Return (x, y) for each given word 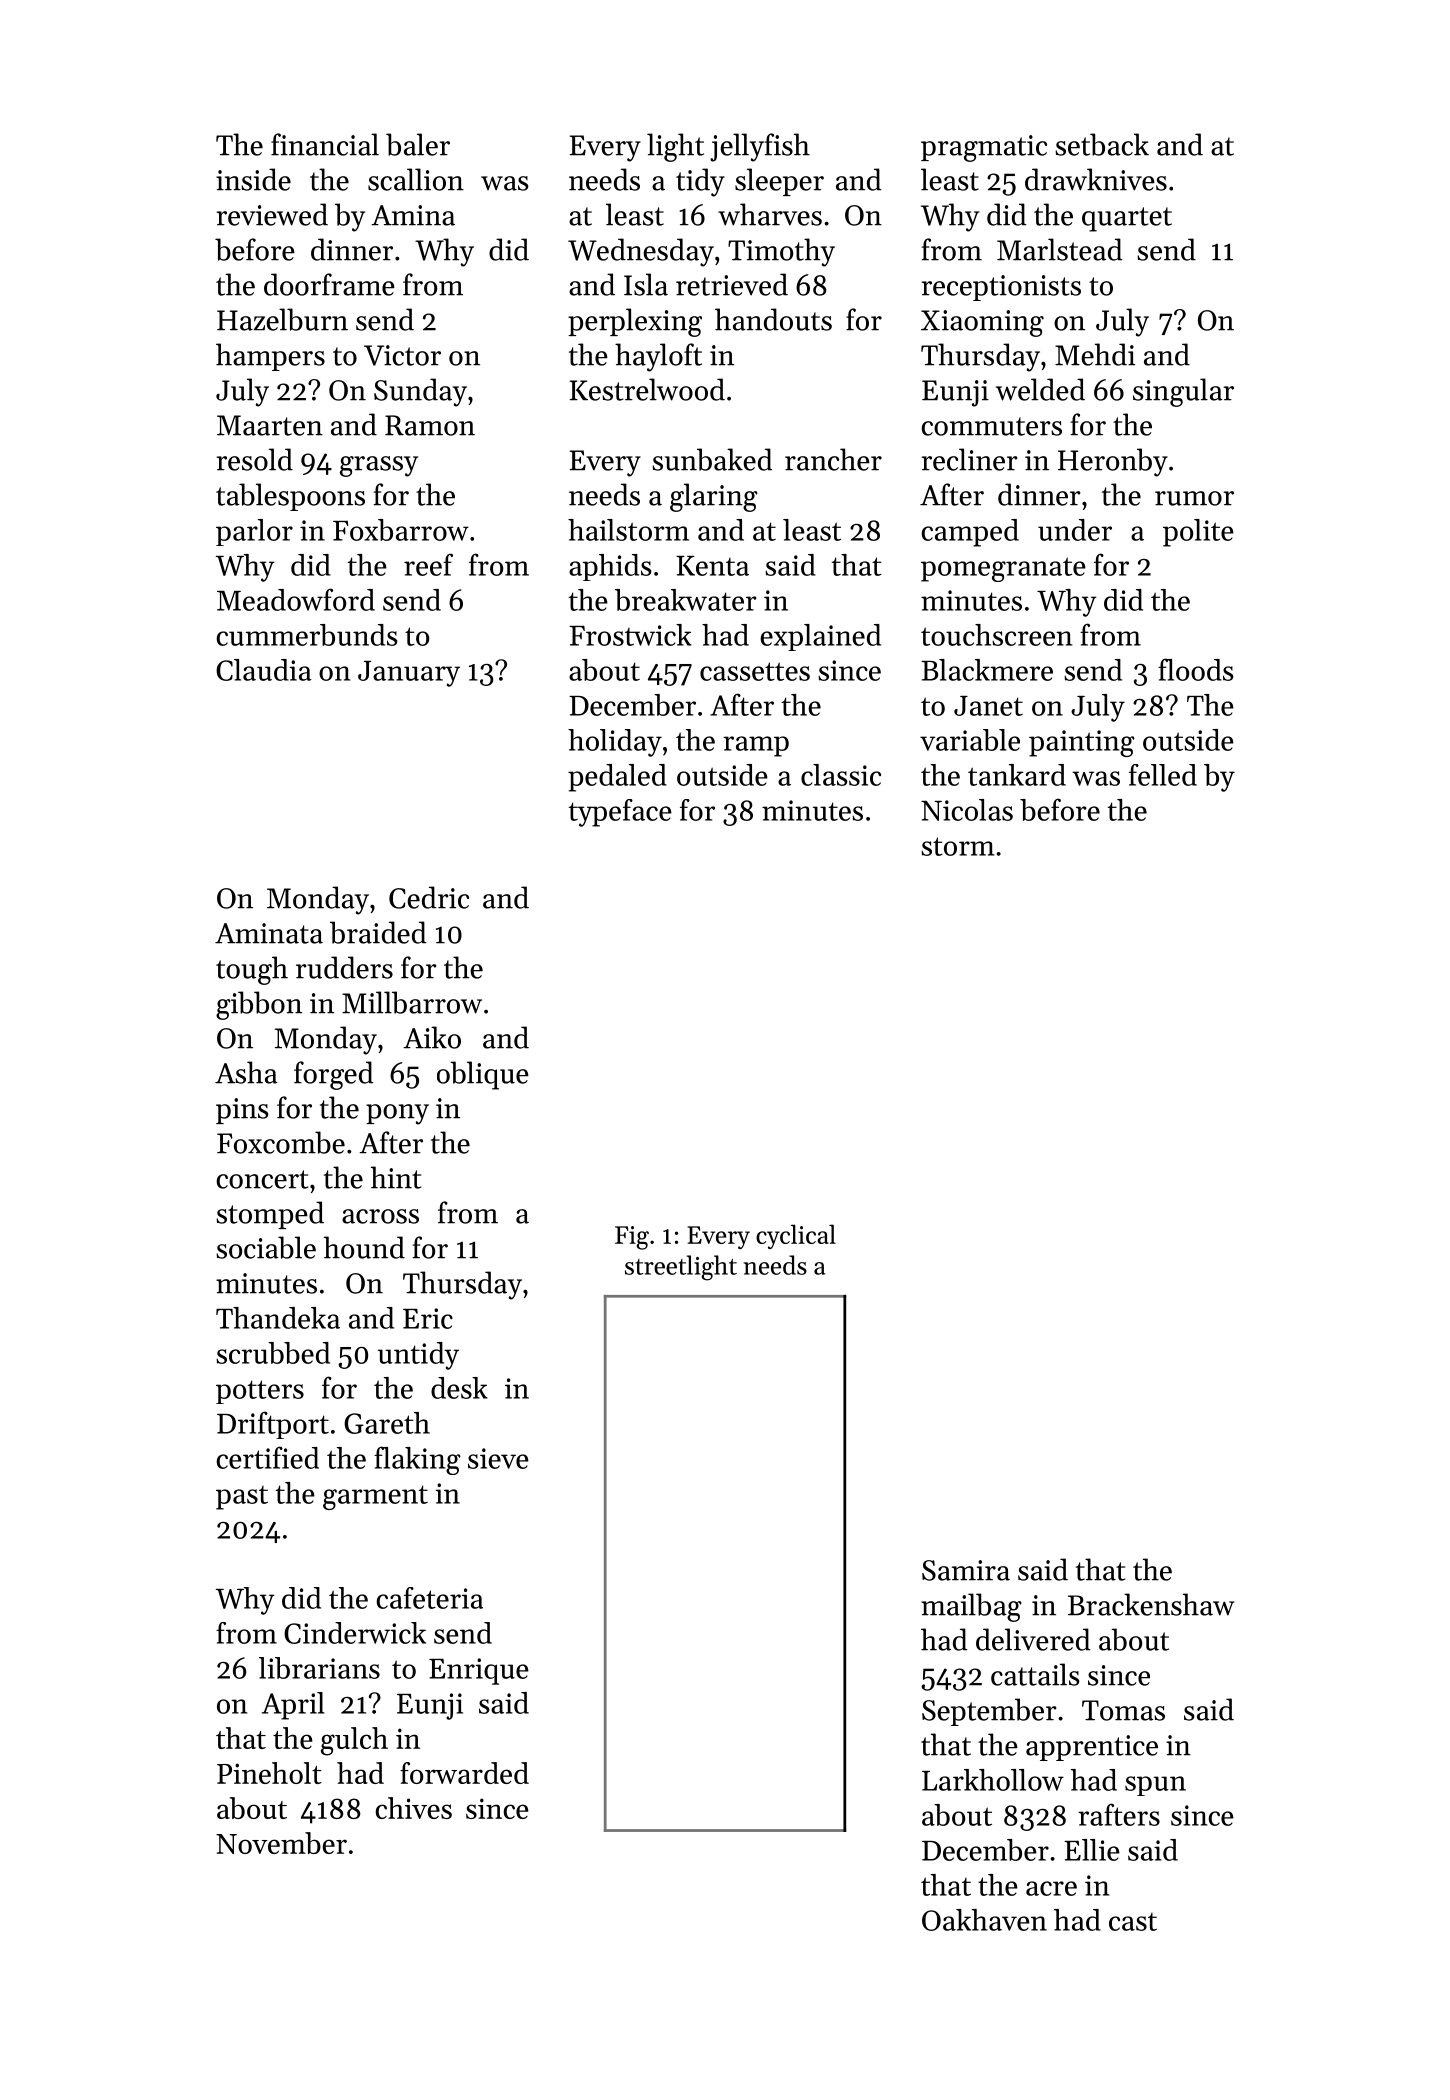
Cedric (429, 897)
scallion (416, 179)
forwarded (464, 1773)
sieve (498, 1458)
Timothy (781, 252)
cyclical (796, 1236)
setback (1102, 144)
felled (1163, 775)
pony (397, 1114)
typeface (620, 813)
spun (1155, 1786)
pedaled (617, 778)
